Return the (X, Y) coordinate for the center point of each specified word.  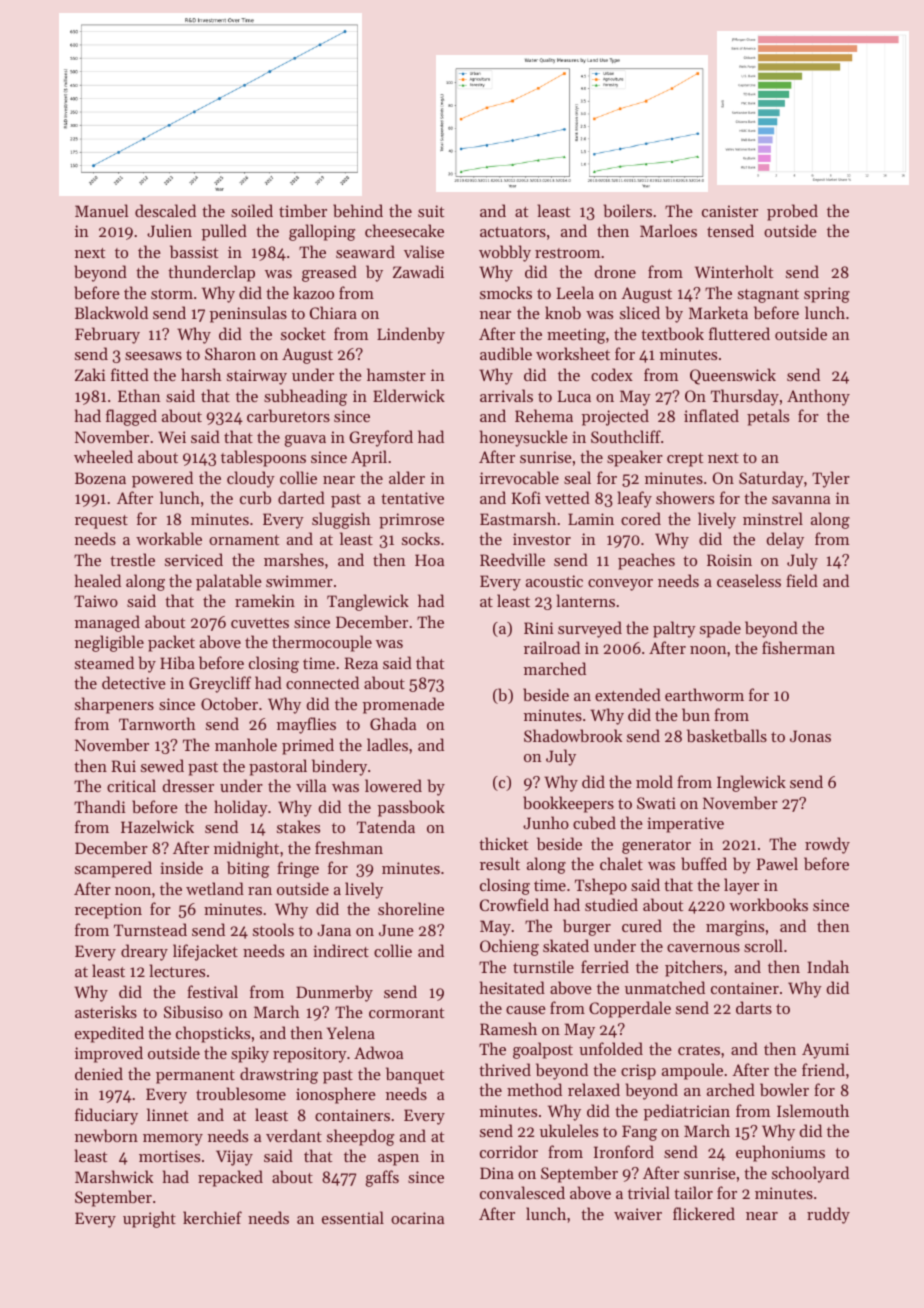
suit (431, 211)
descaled (165, 210)
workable (169, 538)
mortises (169, 1156)
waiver (638, 1214)
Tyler (831, 479)
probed (792, 212)
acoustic (554, 581)
